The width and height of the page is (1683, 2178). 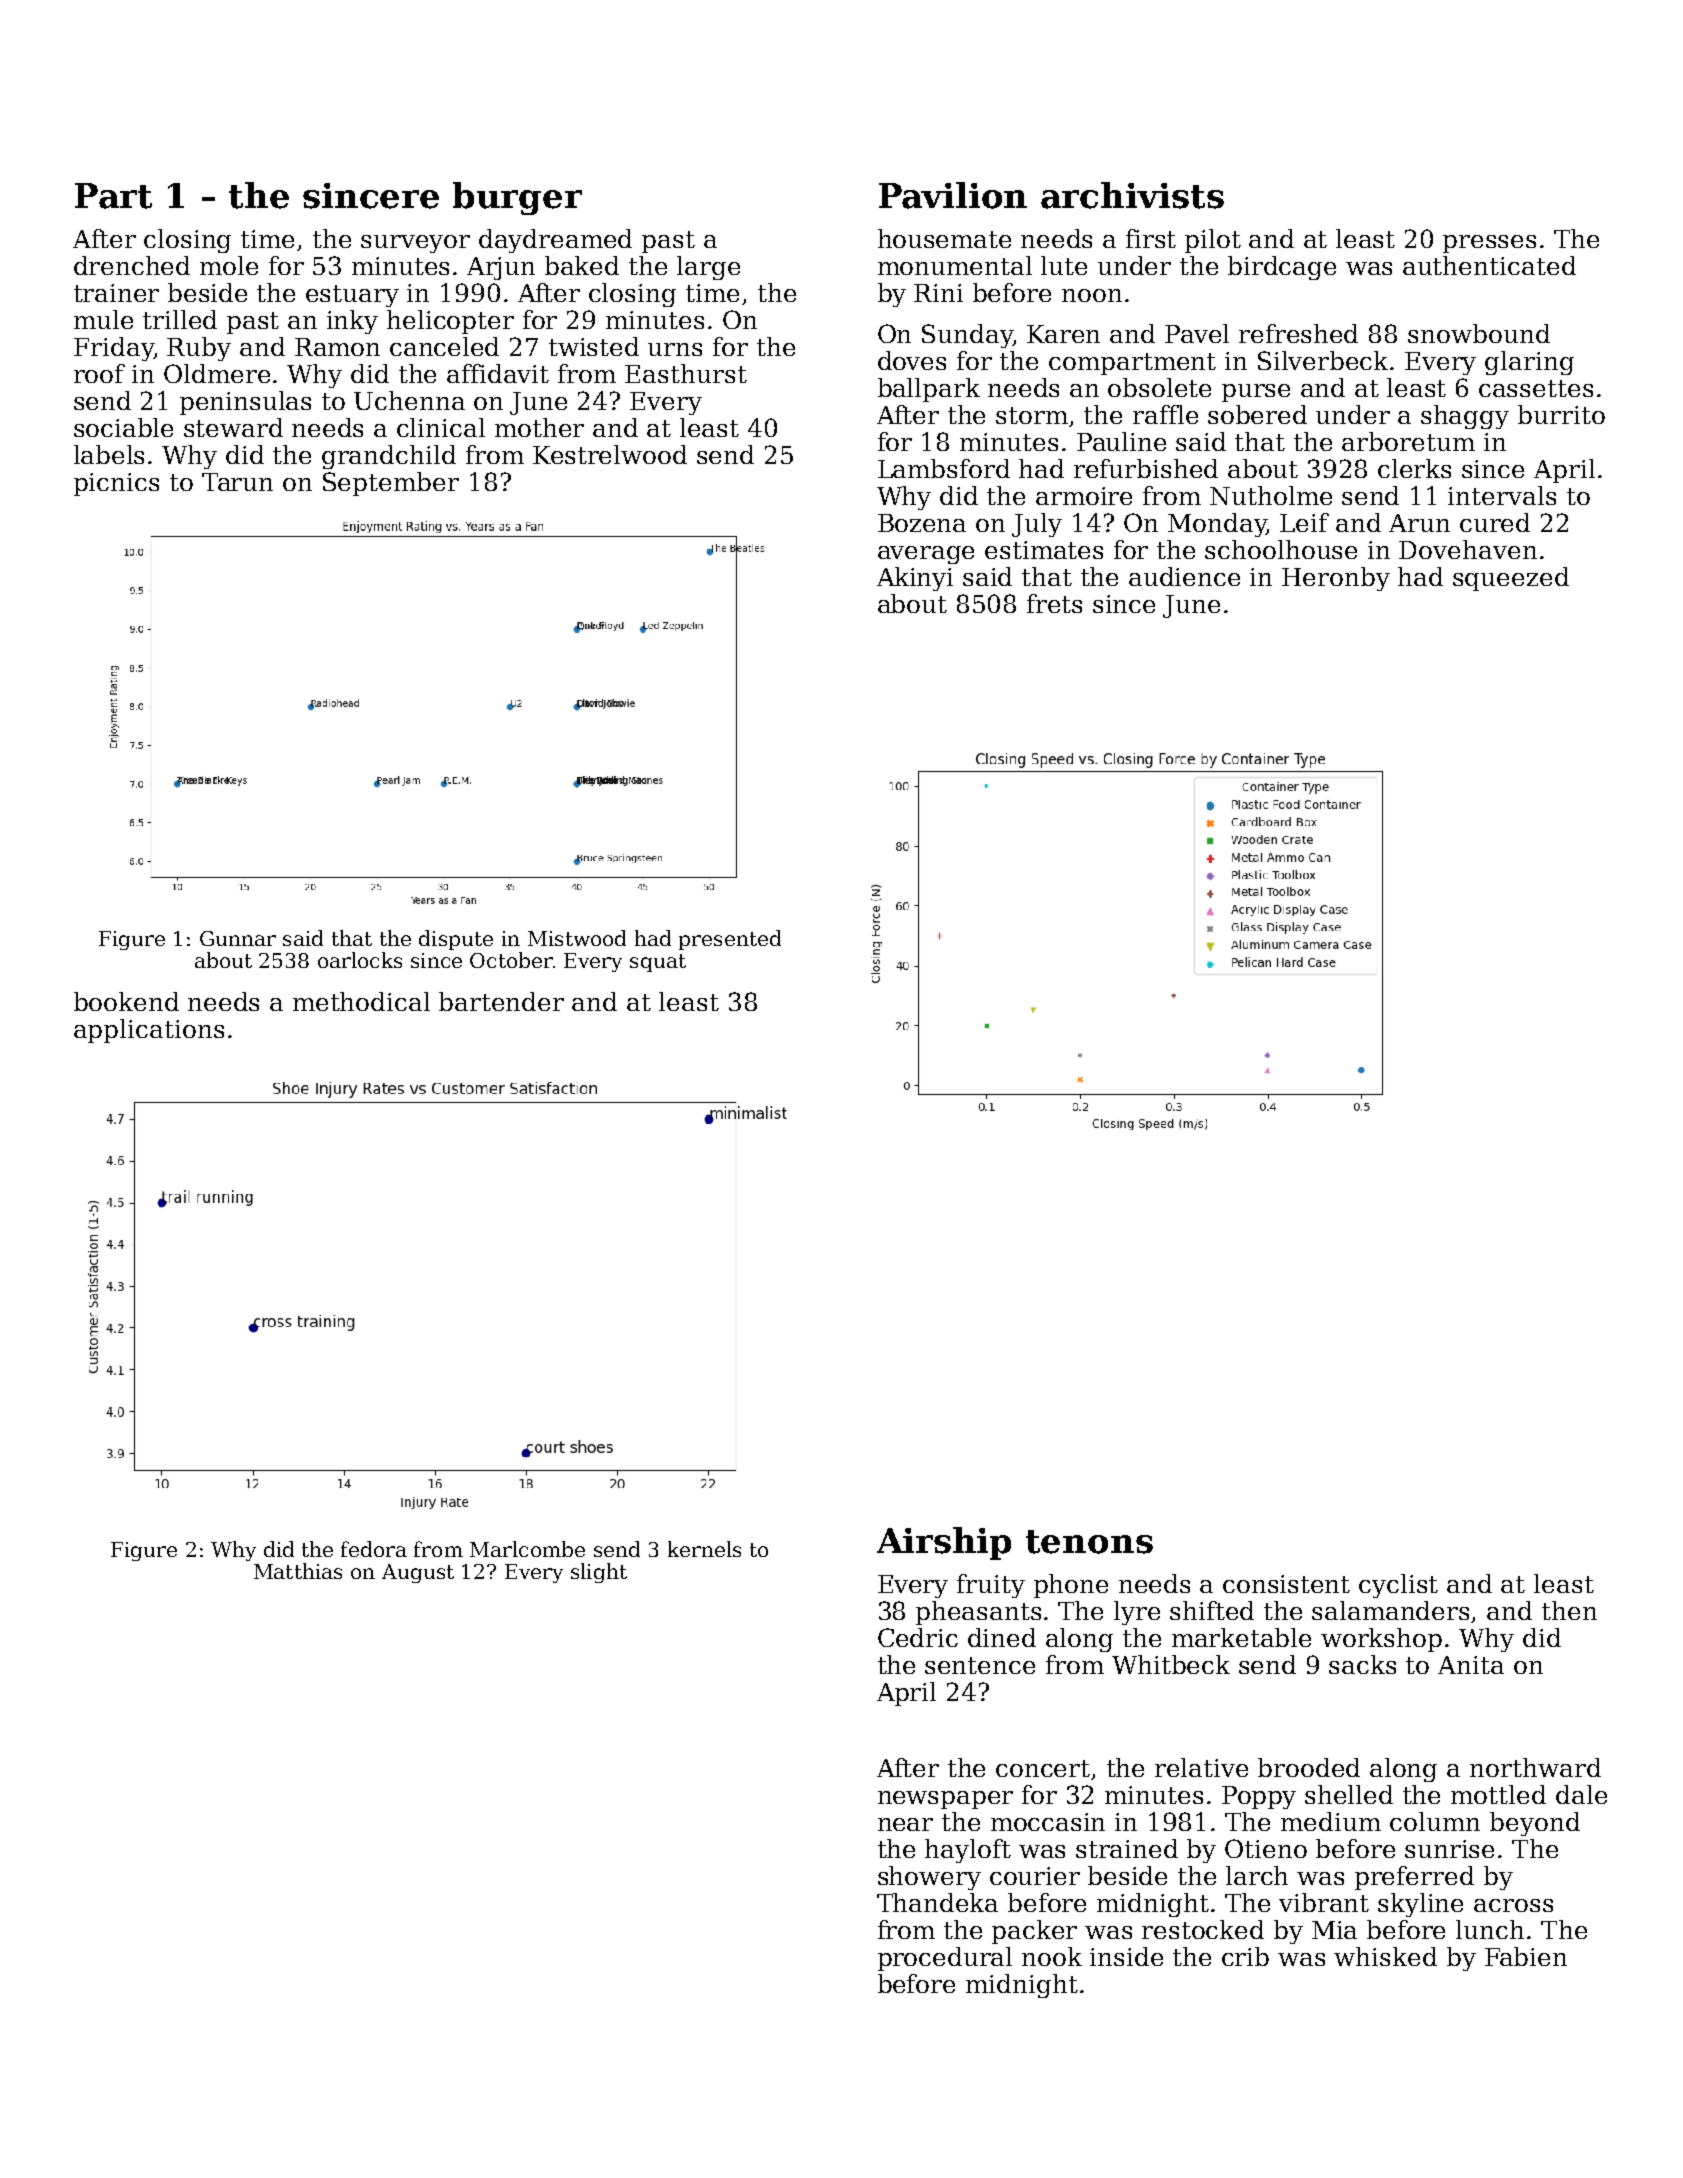 I want to click on Akinyi, so click(x=915, y=579).
